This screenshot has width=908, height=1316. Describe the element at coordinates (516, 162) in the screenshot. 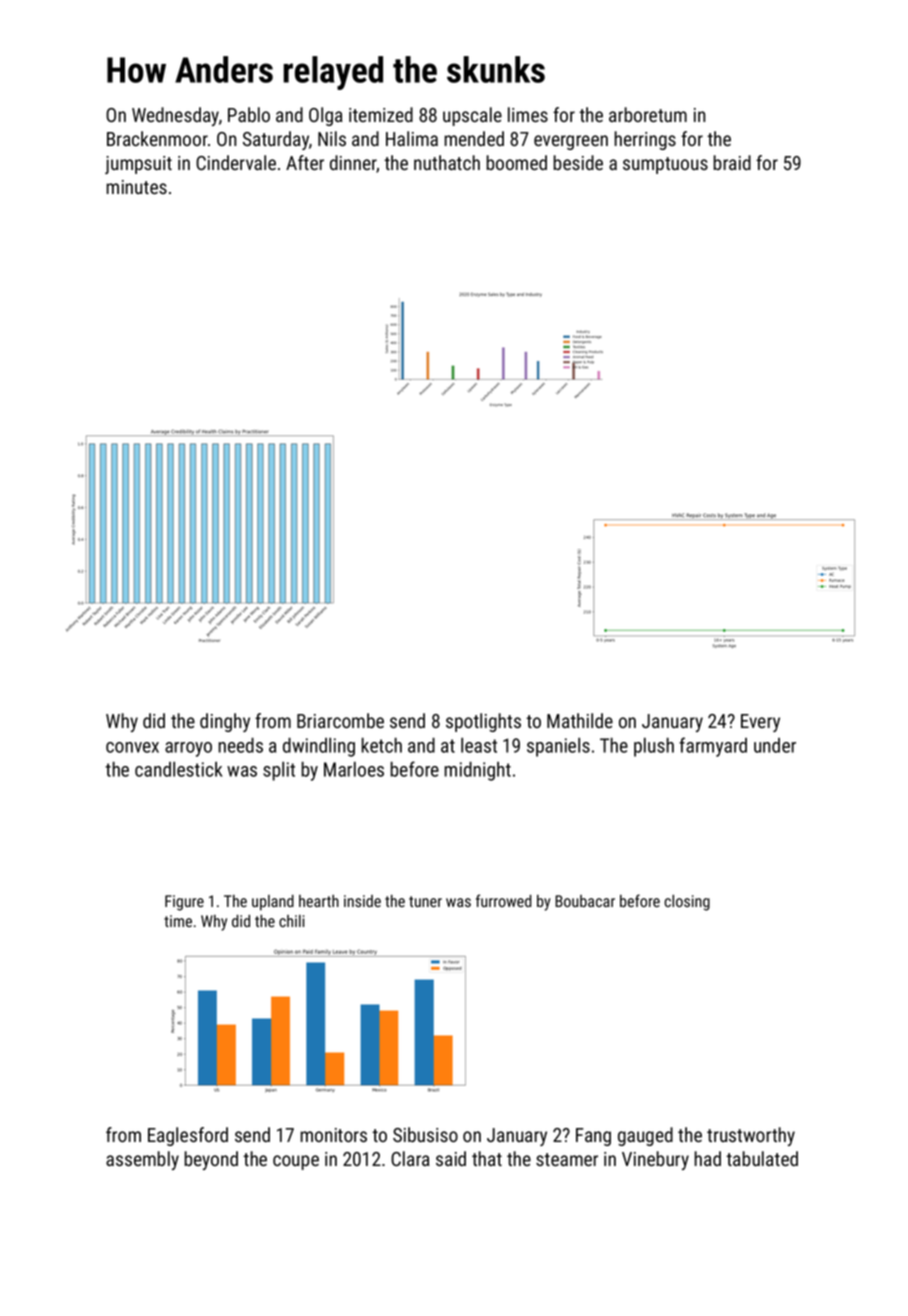

I see `boomed` at that location.
